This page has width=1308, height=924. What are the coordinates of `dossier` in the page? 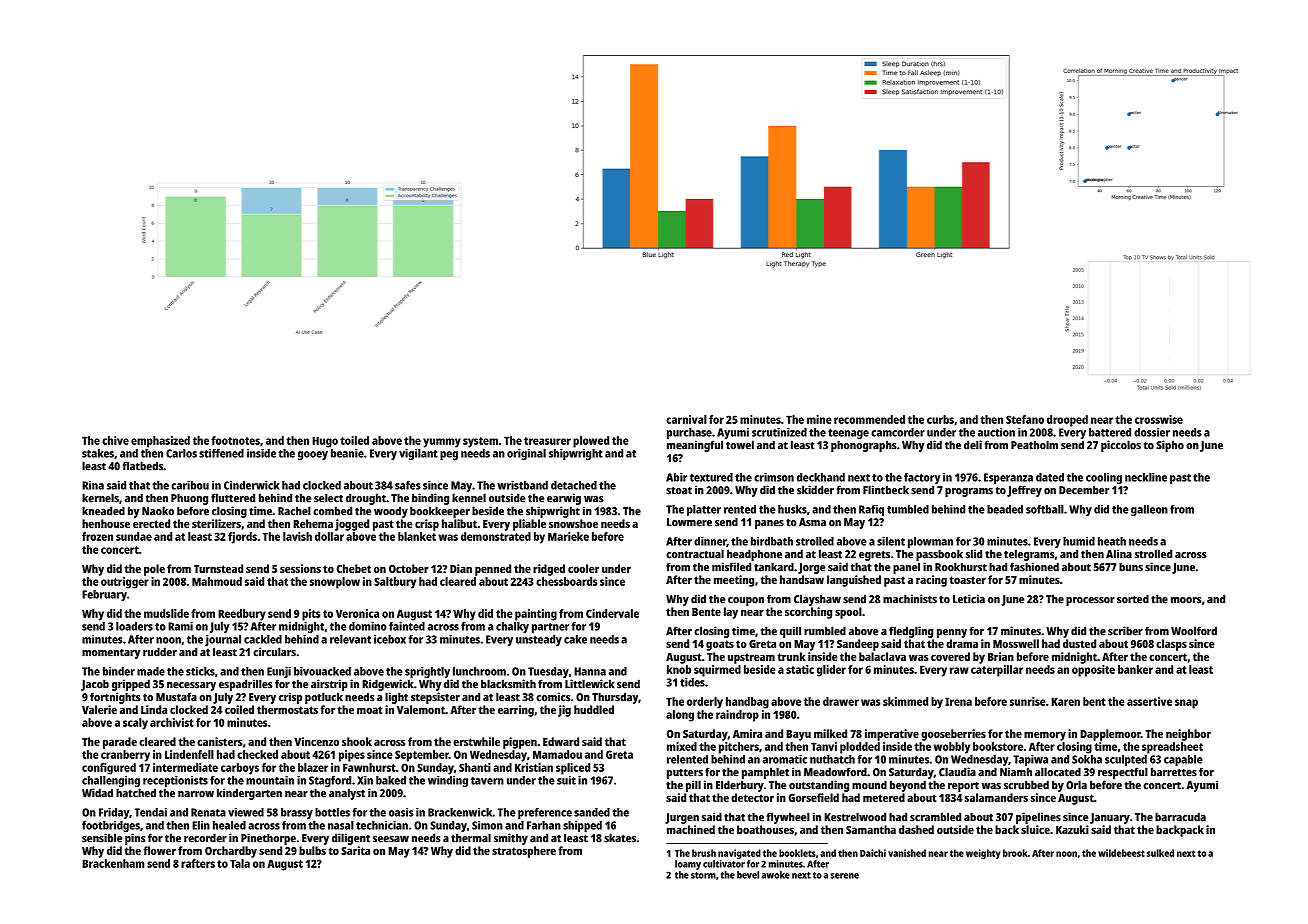 It's located at (1152, 432).
